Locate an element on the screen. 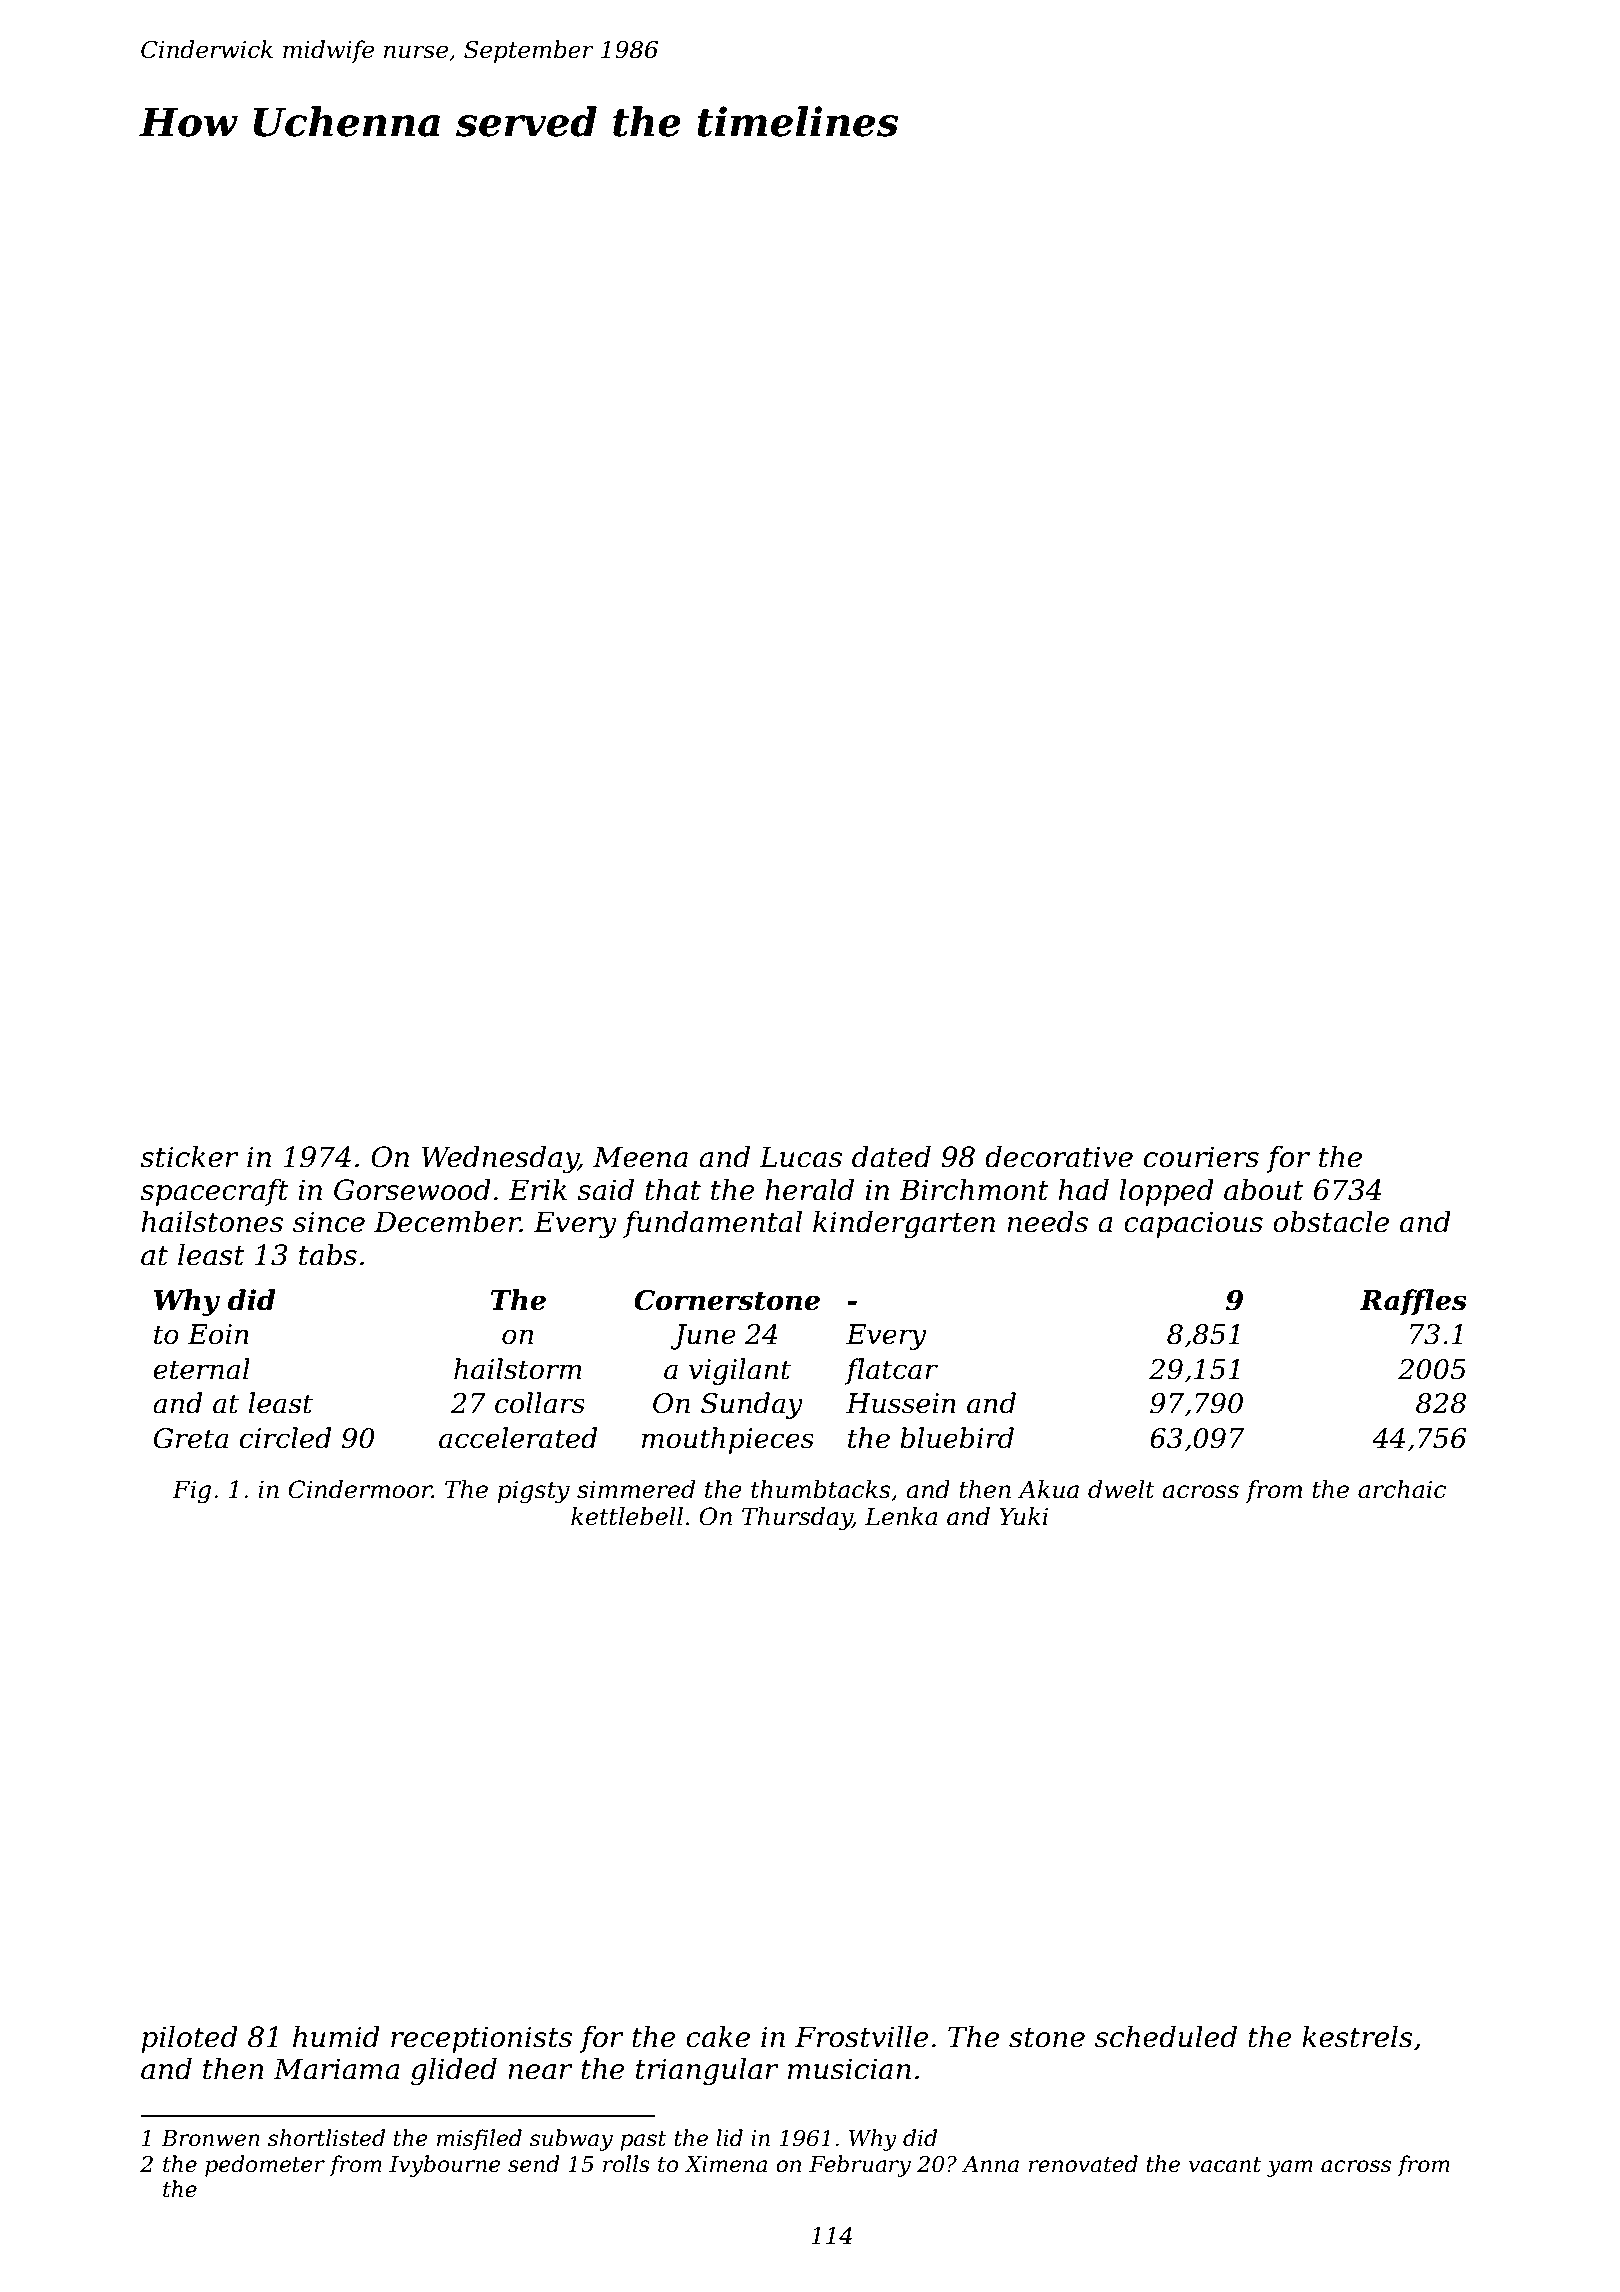  scheduled is located at coordinates (1166, 2037).
